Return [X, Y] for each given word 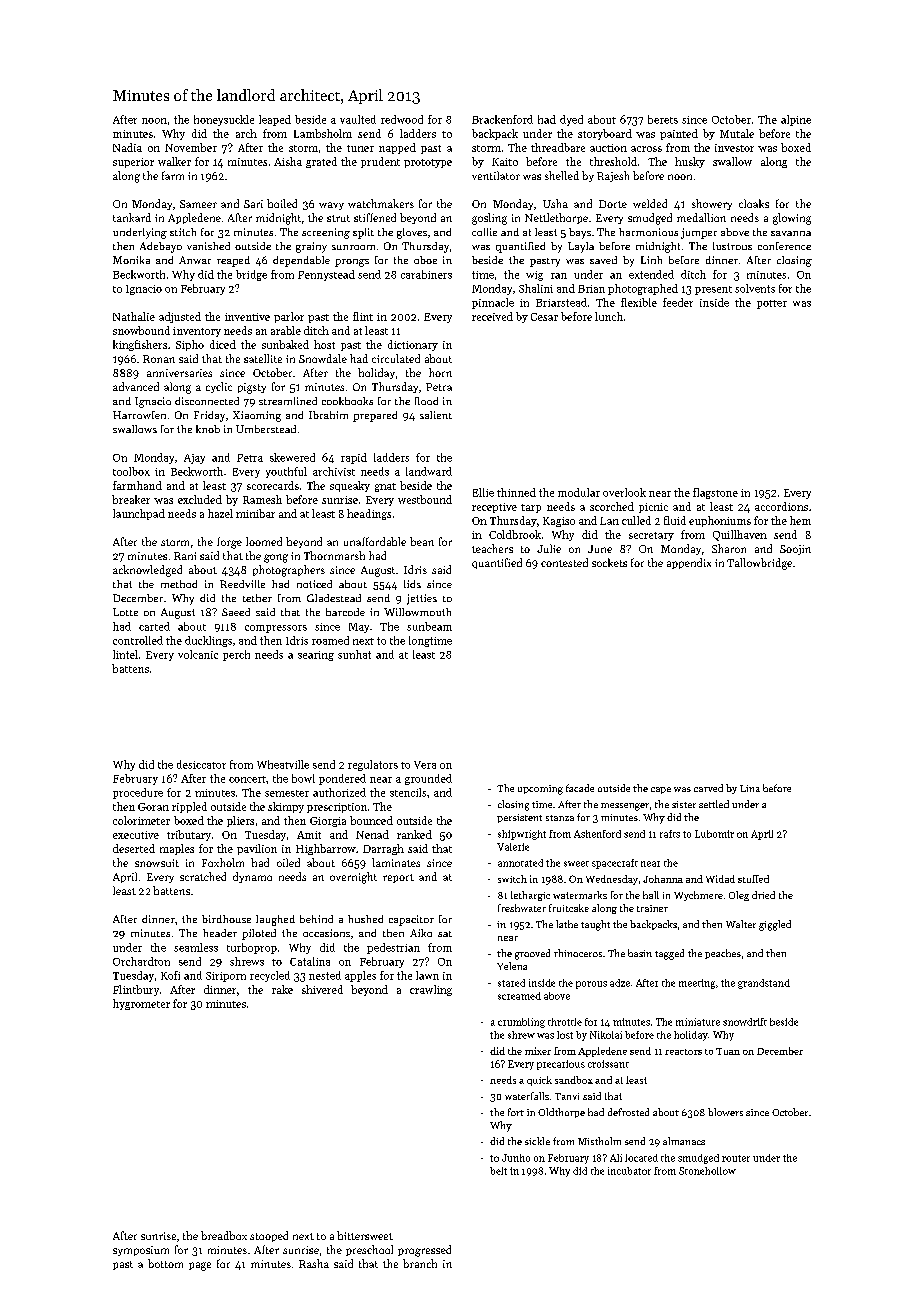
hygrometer [141, 1004]
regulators [373, 765]
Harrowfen [139, 415]
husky [690, 162]
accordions [781, 506]
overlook [624, 492]
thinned [516, 492]
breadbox [224, 1235]
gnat [385, 487]
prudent [380, 162]
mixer [538, 1051]
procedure [138, 793]
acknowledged [147, 571]
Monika [131, 260]
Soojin [795, 550]
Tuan [728, 1051]
